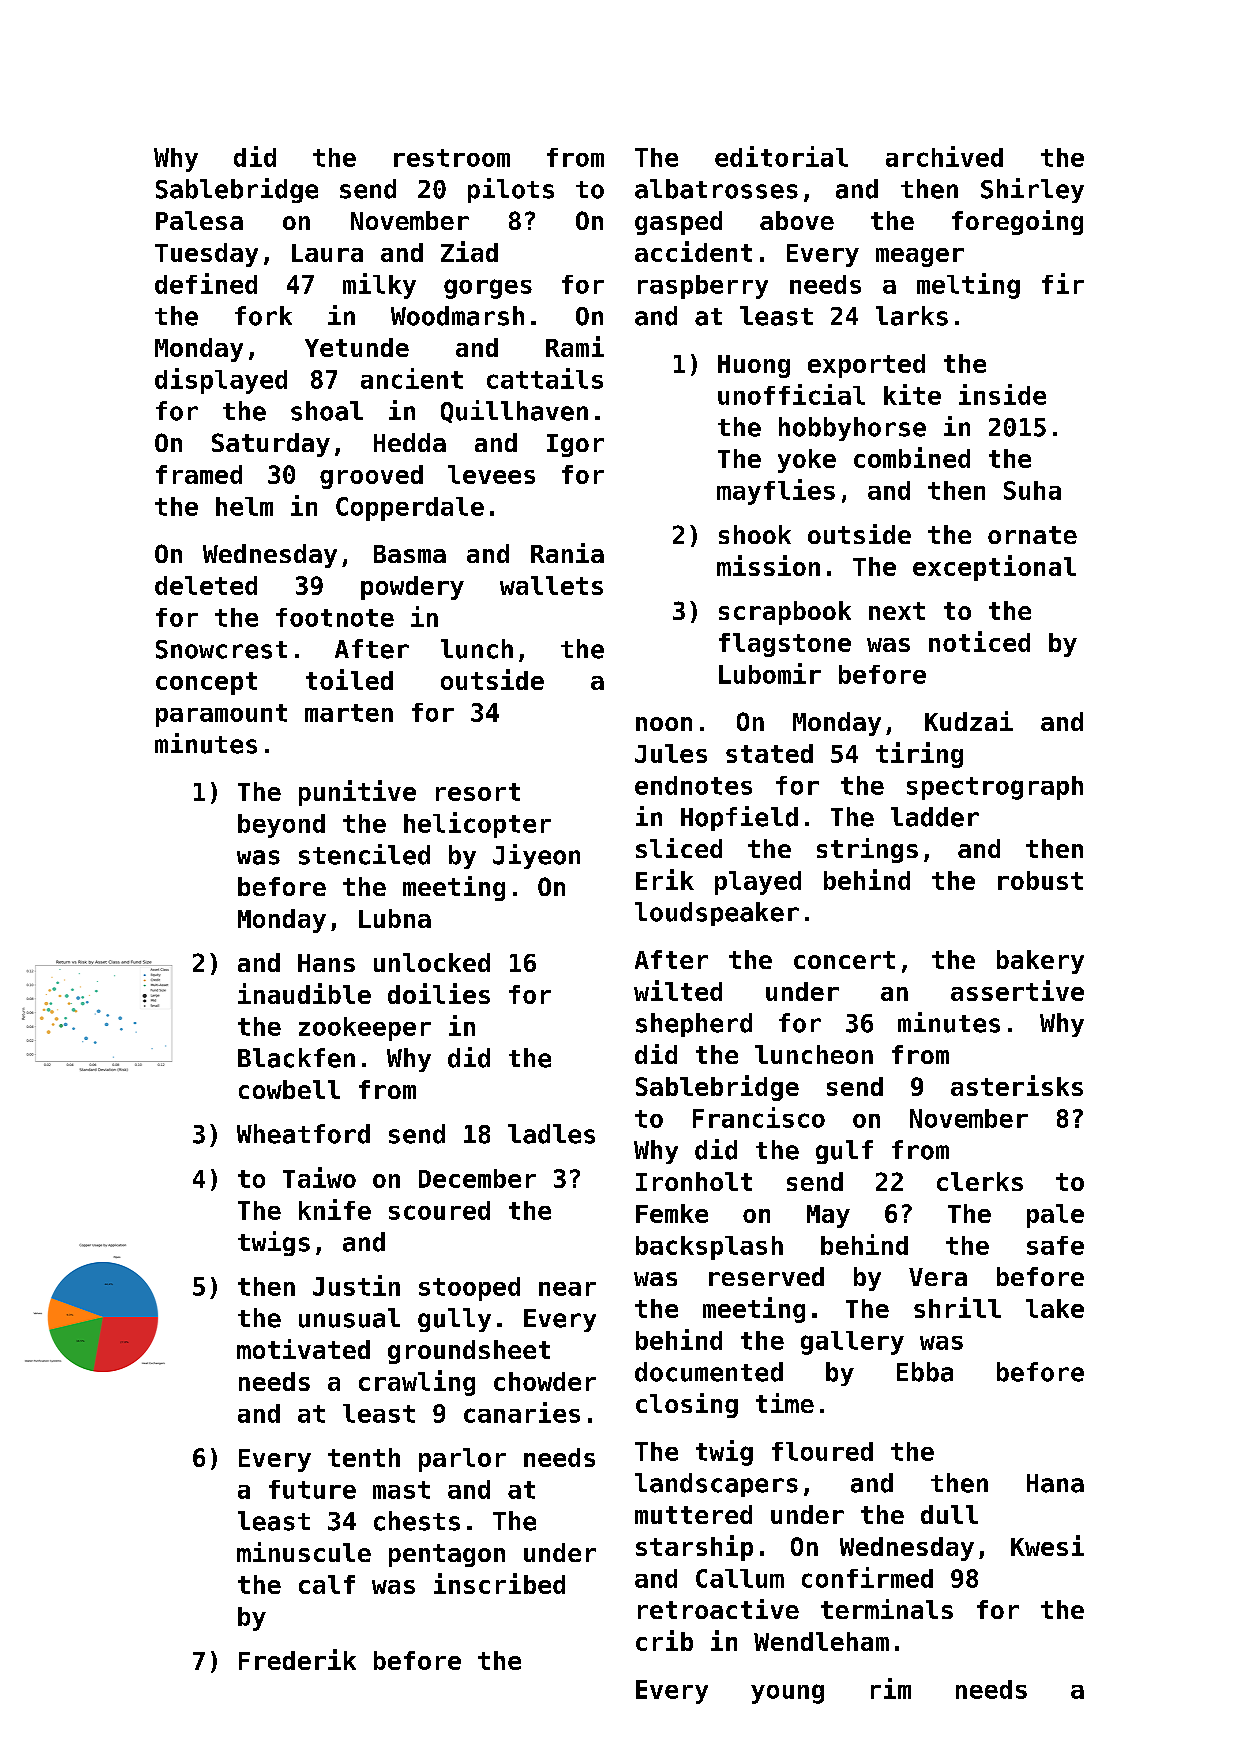  Describe the element at coordinates (891, 1688) in the image. I see `rim` at that location.
